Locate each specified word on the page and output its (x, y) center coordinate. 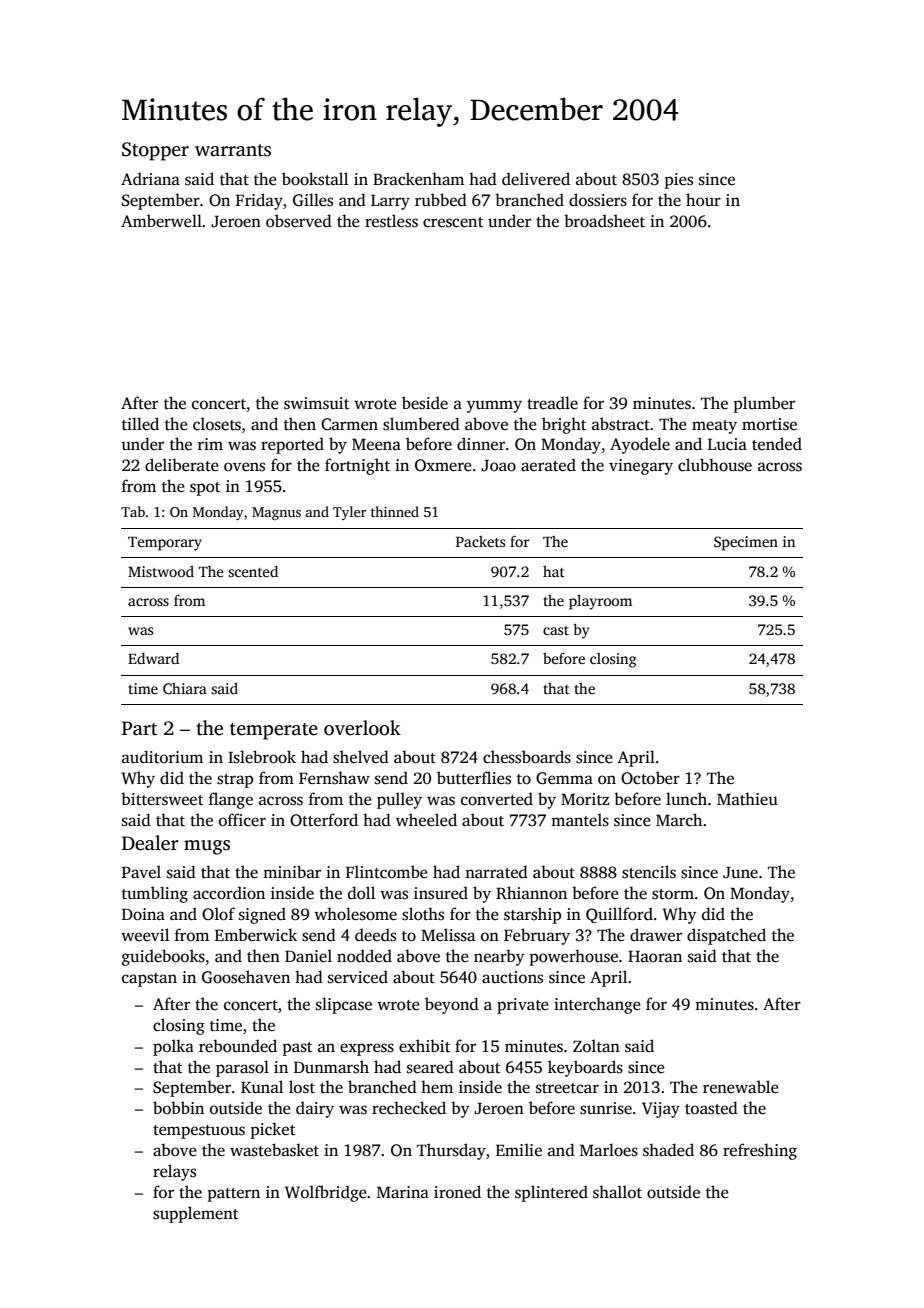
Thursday (451, 1151)
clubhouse (715, 465)
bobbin (178, 1107)
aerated (548, 465)
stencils (649, 872)
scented (253, 571)
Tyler (349, 513)
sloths (423, 914)
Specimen (746, 543)
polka (173, 1047)
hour (703, 200)
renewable (741, 1086)
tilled (140, 424)
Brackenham (418, 179)
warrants (233, 150)
